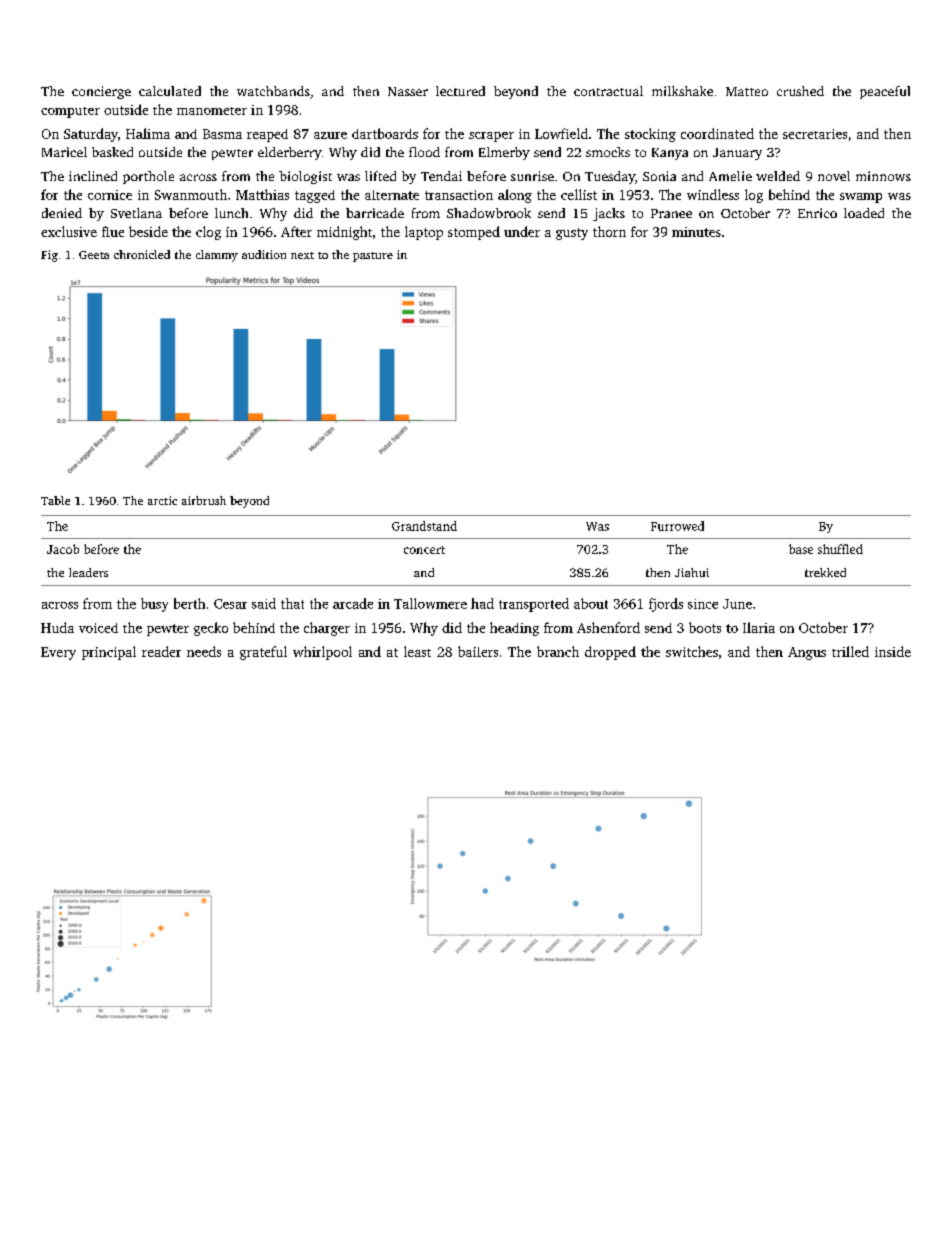  I want to click on crushed, so click(800, 91).
